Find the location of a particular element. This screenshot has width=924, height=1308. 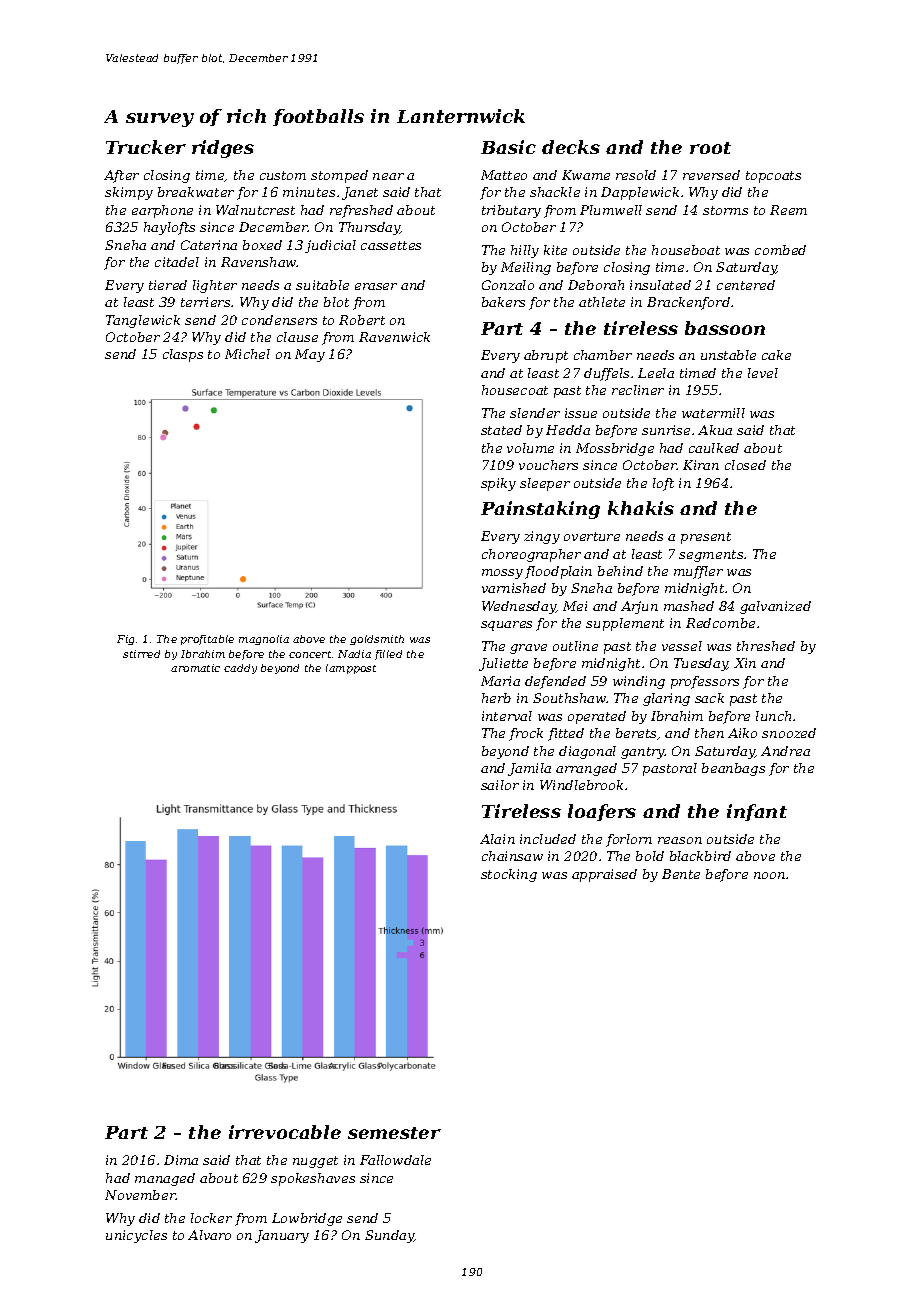

resold is located at coordinates (636, 175).
